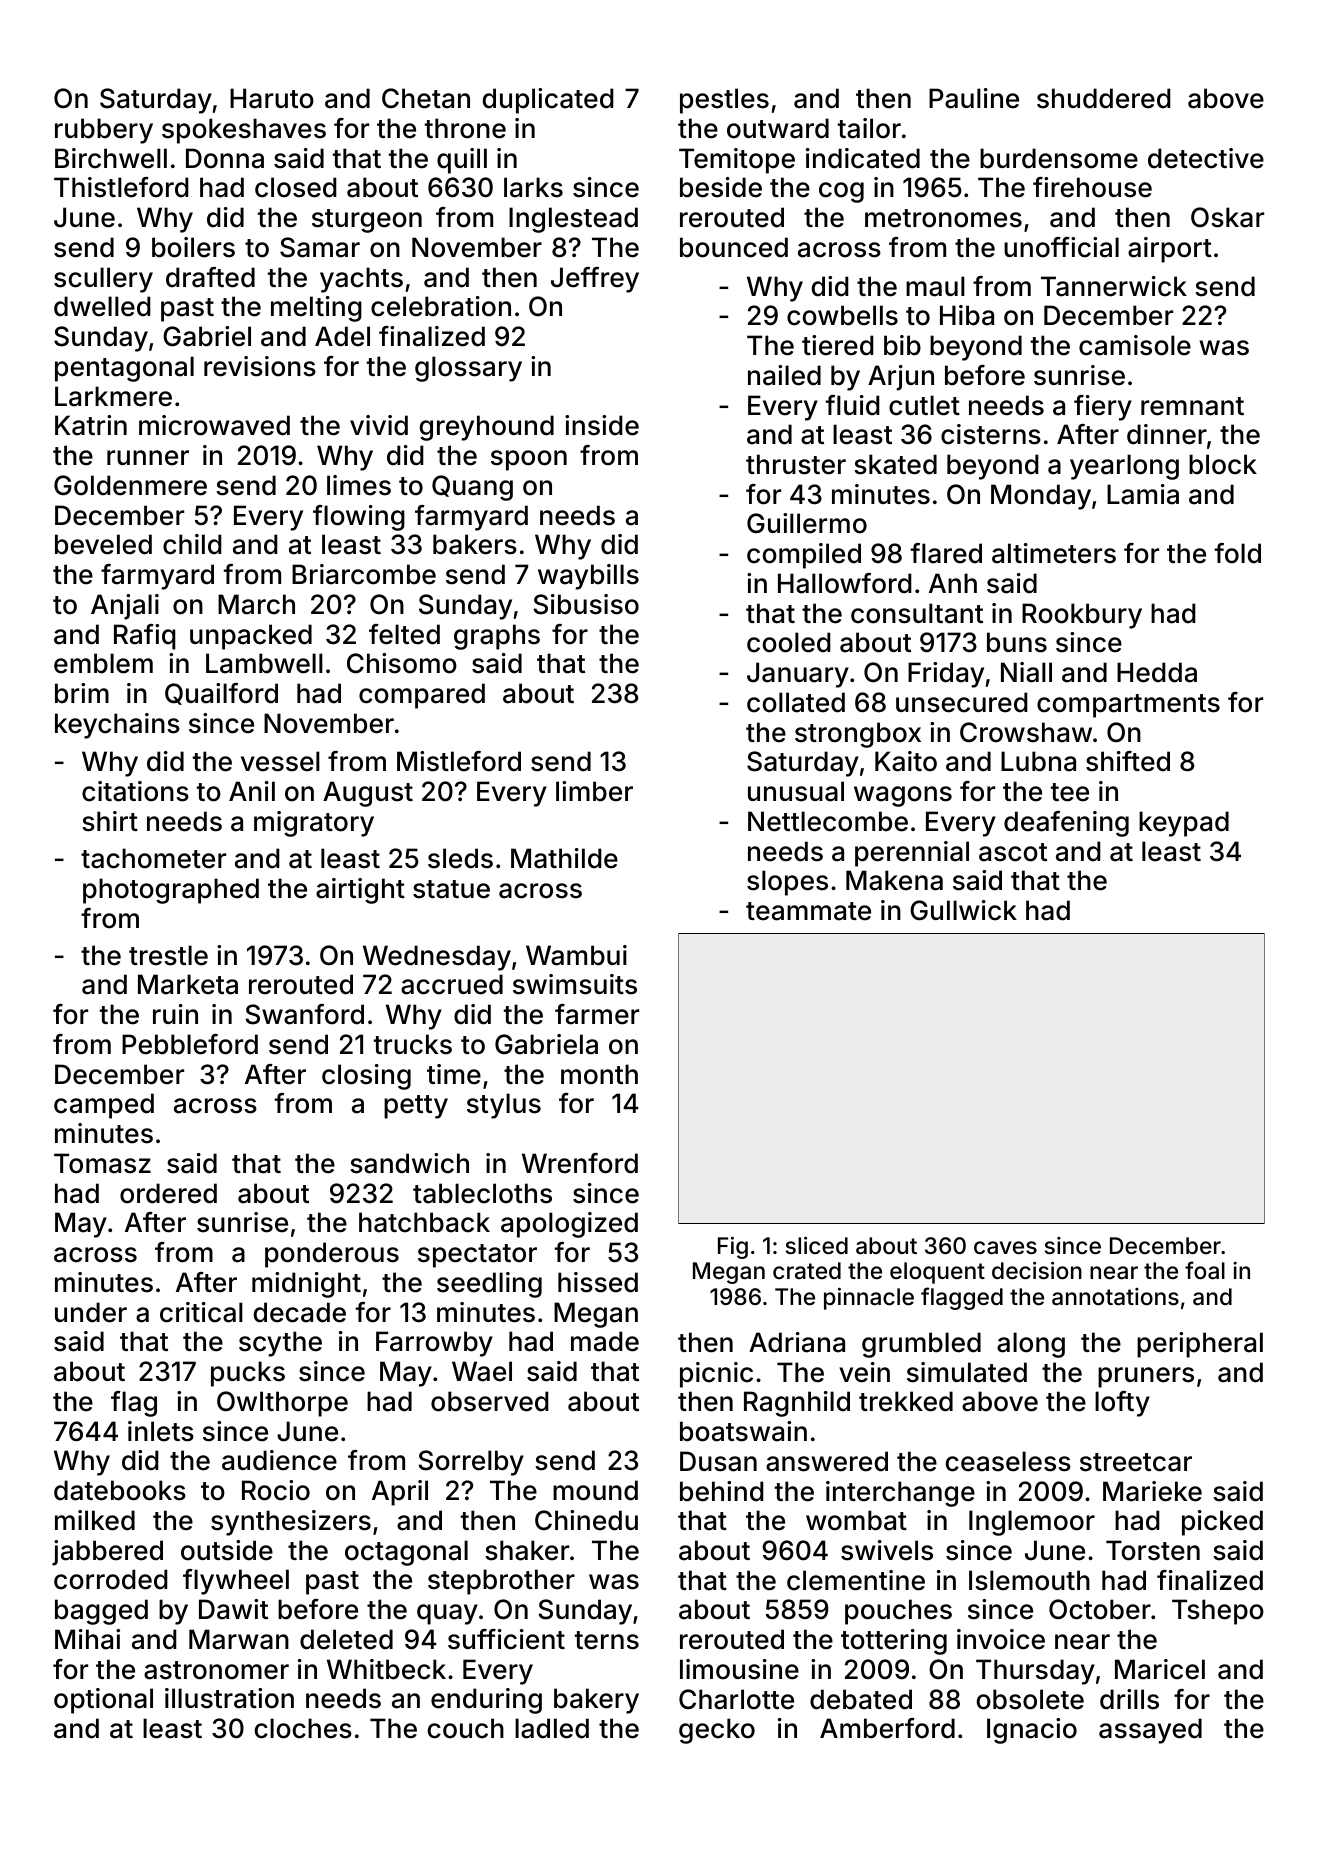 The width and height of the page is (1318, 1863). What do you see at coordinates (1157, 672) in the page?
I see `Hedda` at bounding box center [1157, 672].
